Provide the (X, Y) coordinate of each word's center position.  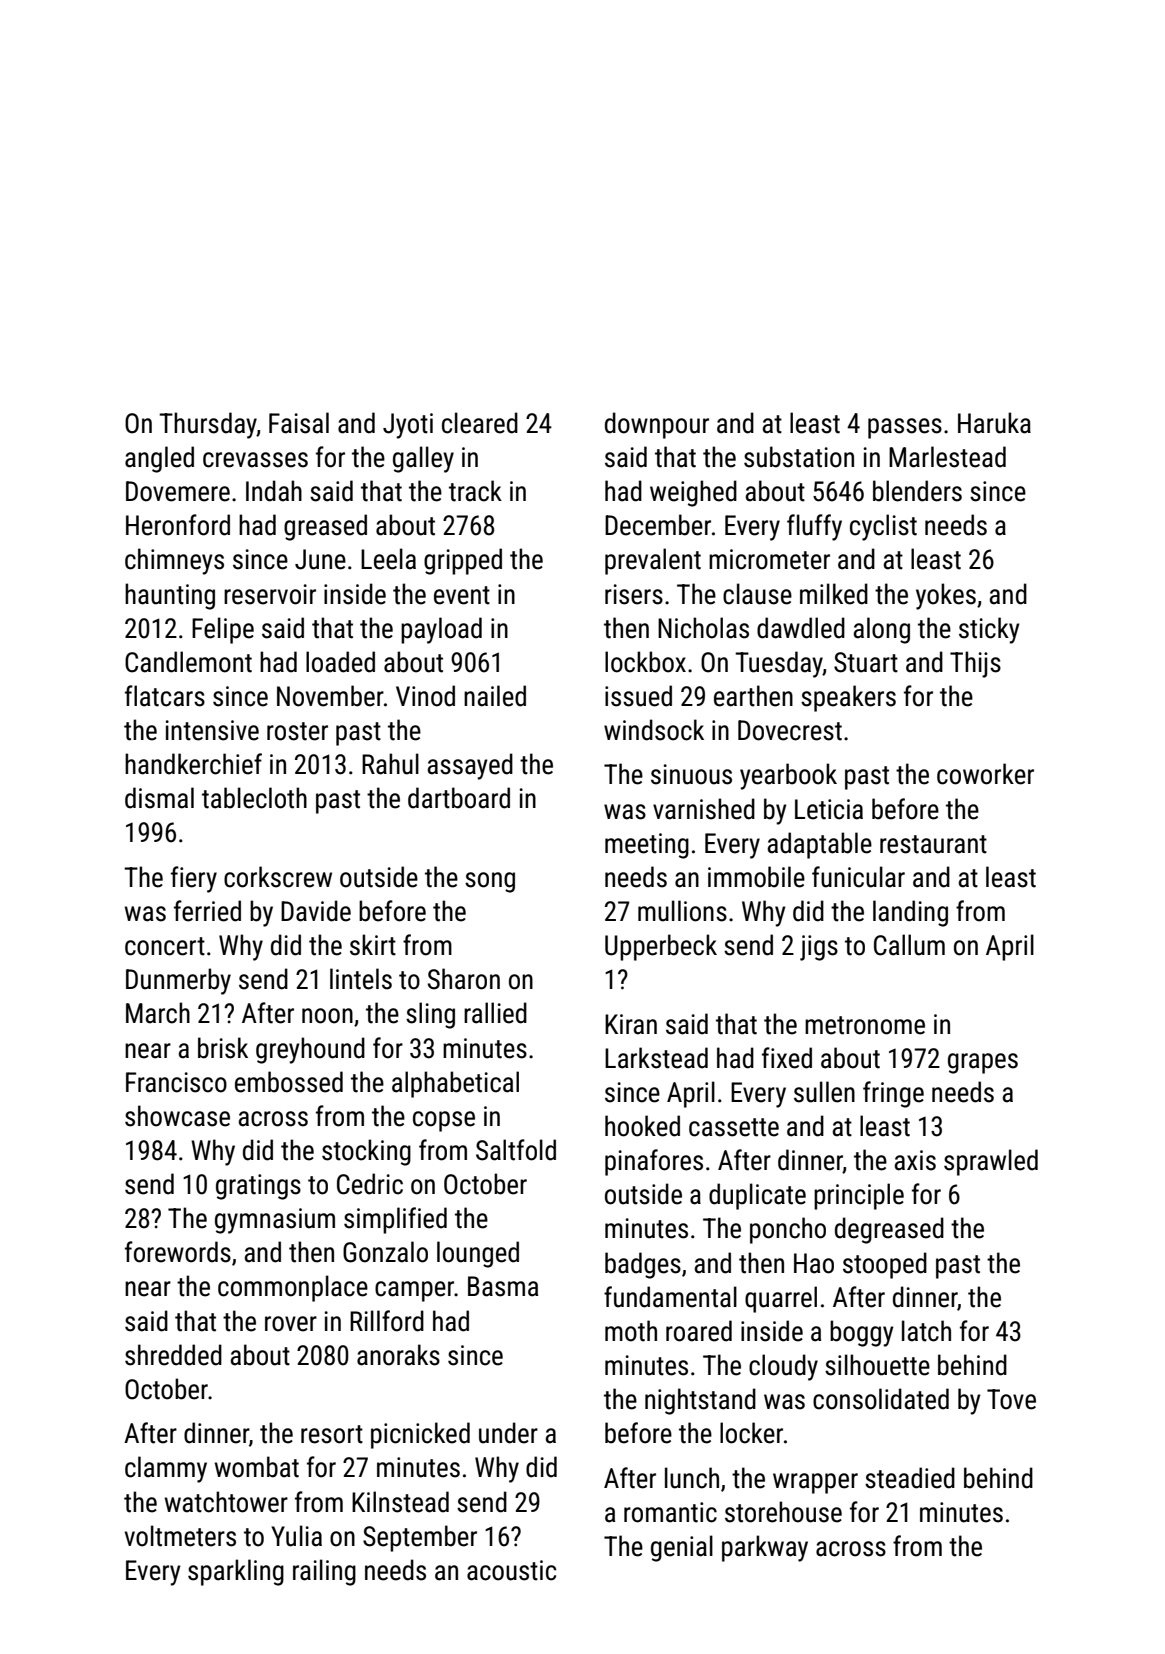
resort (332, 1434)
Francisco (176, 1082)
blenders (917, 491)
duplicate (757, 1196)
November (330, 696)
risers (634, 594)
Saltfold (516, 1150)
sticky (989, 630)
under (508, 1433)
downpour (657, 425)
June (320, 559)
